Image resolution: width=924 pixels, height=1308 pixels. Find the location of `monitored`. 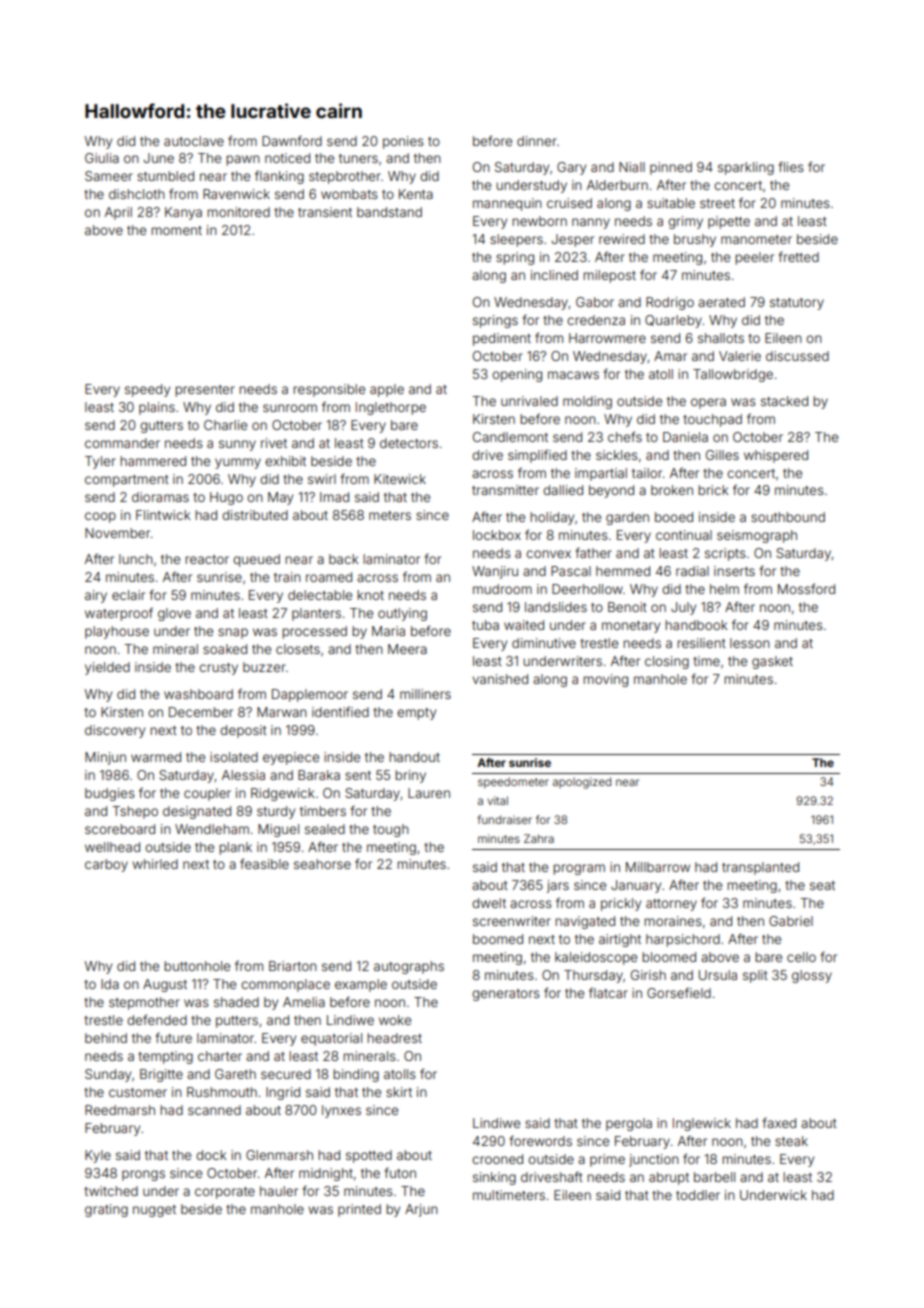

monitored is located at coordinates (238, 212).
